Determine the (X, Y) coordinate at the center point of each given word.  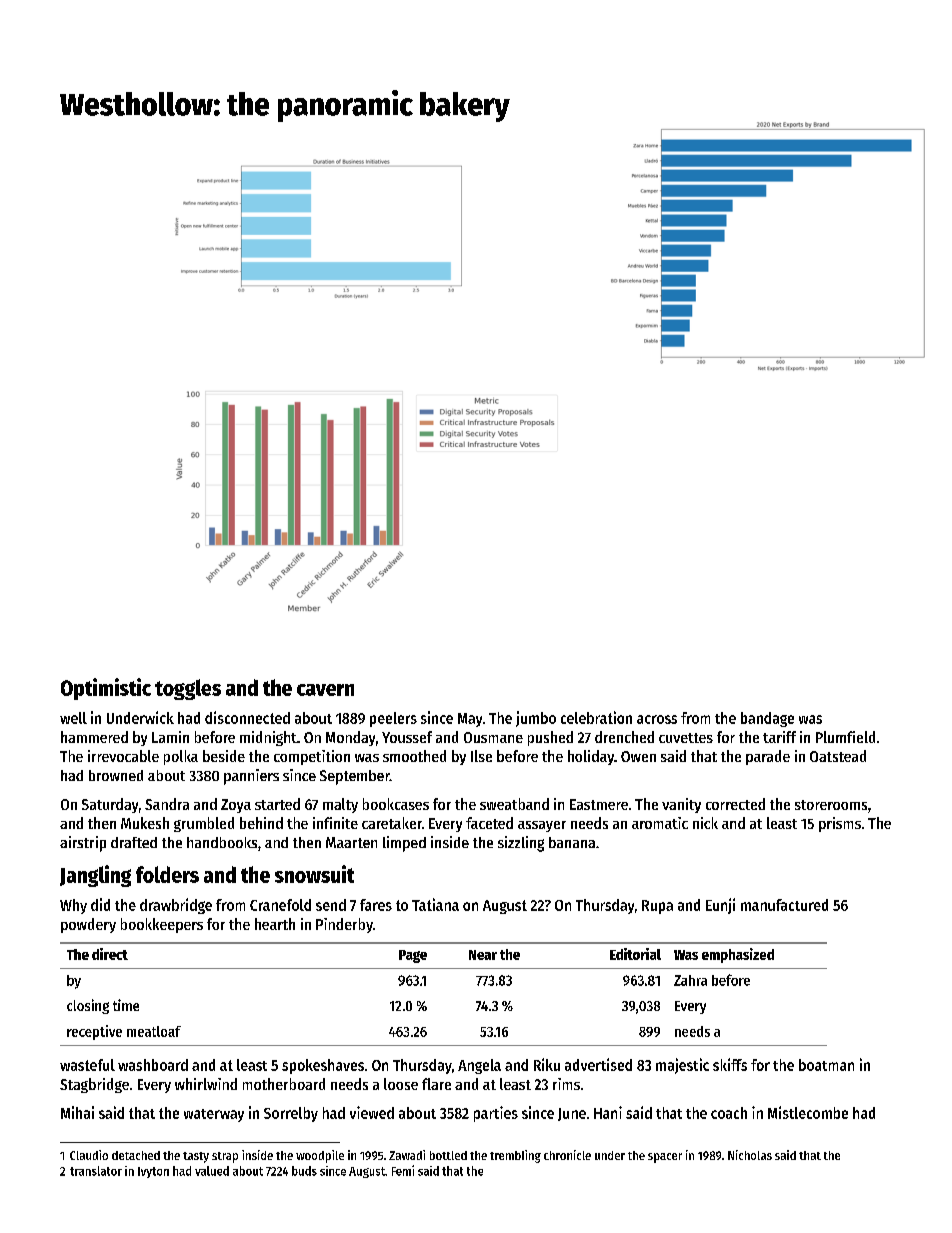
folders (167, 874)
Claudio (89, 1155)
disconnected (247, 717)
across (657, 719)
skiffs (730, 1064)
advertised (598, 1064)
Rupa (657, 907)
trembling (515, 1156)
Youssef (407, 737)
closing (88, 1006)
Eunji (720, 906)
